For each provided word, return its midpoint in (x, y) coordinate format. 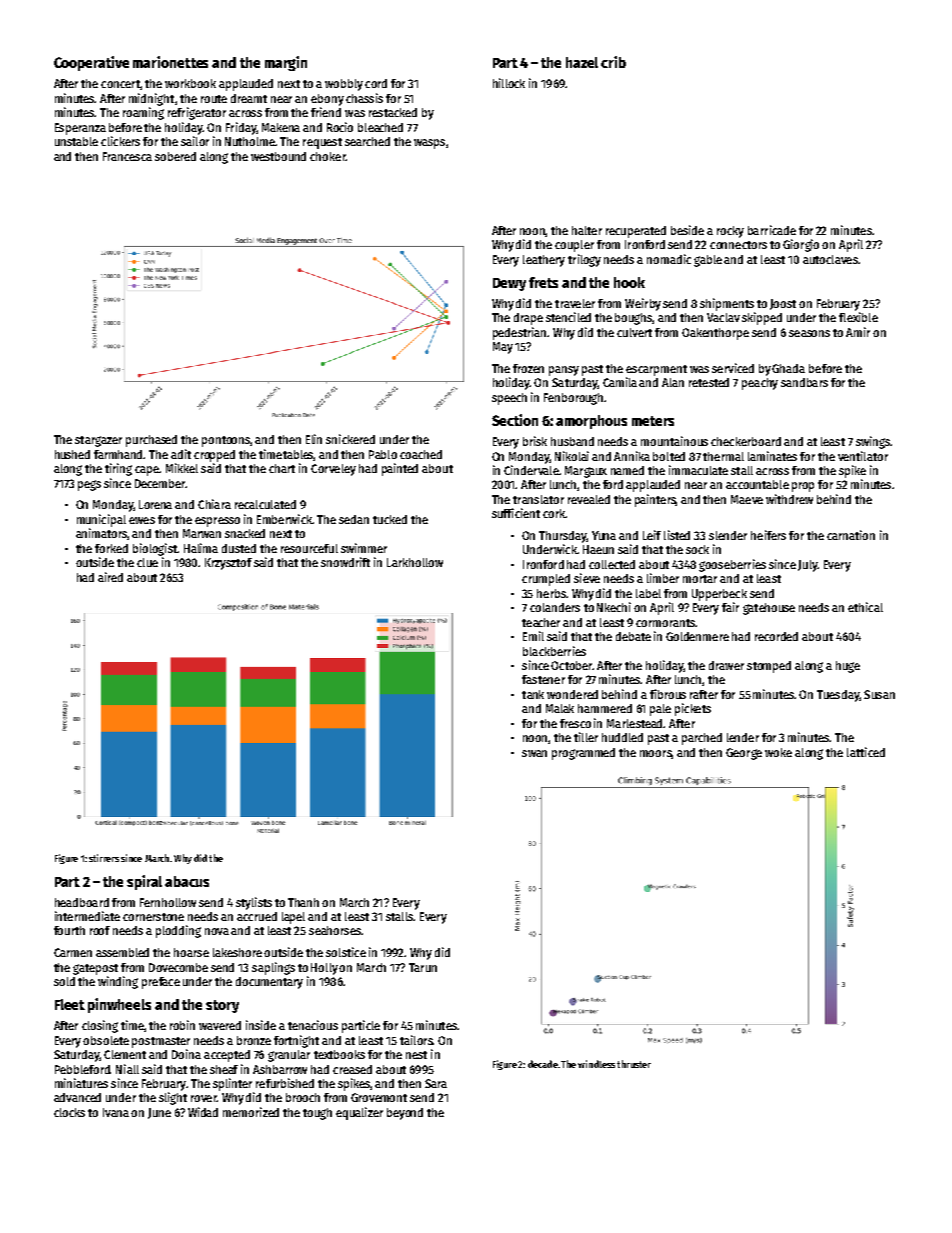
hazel (582, 62)
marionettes (170, 62)
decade (543, 1064)
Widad (203, 1112)
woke (778, 752)
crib (613, 62)
